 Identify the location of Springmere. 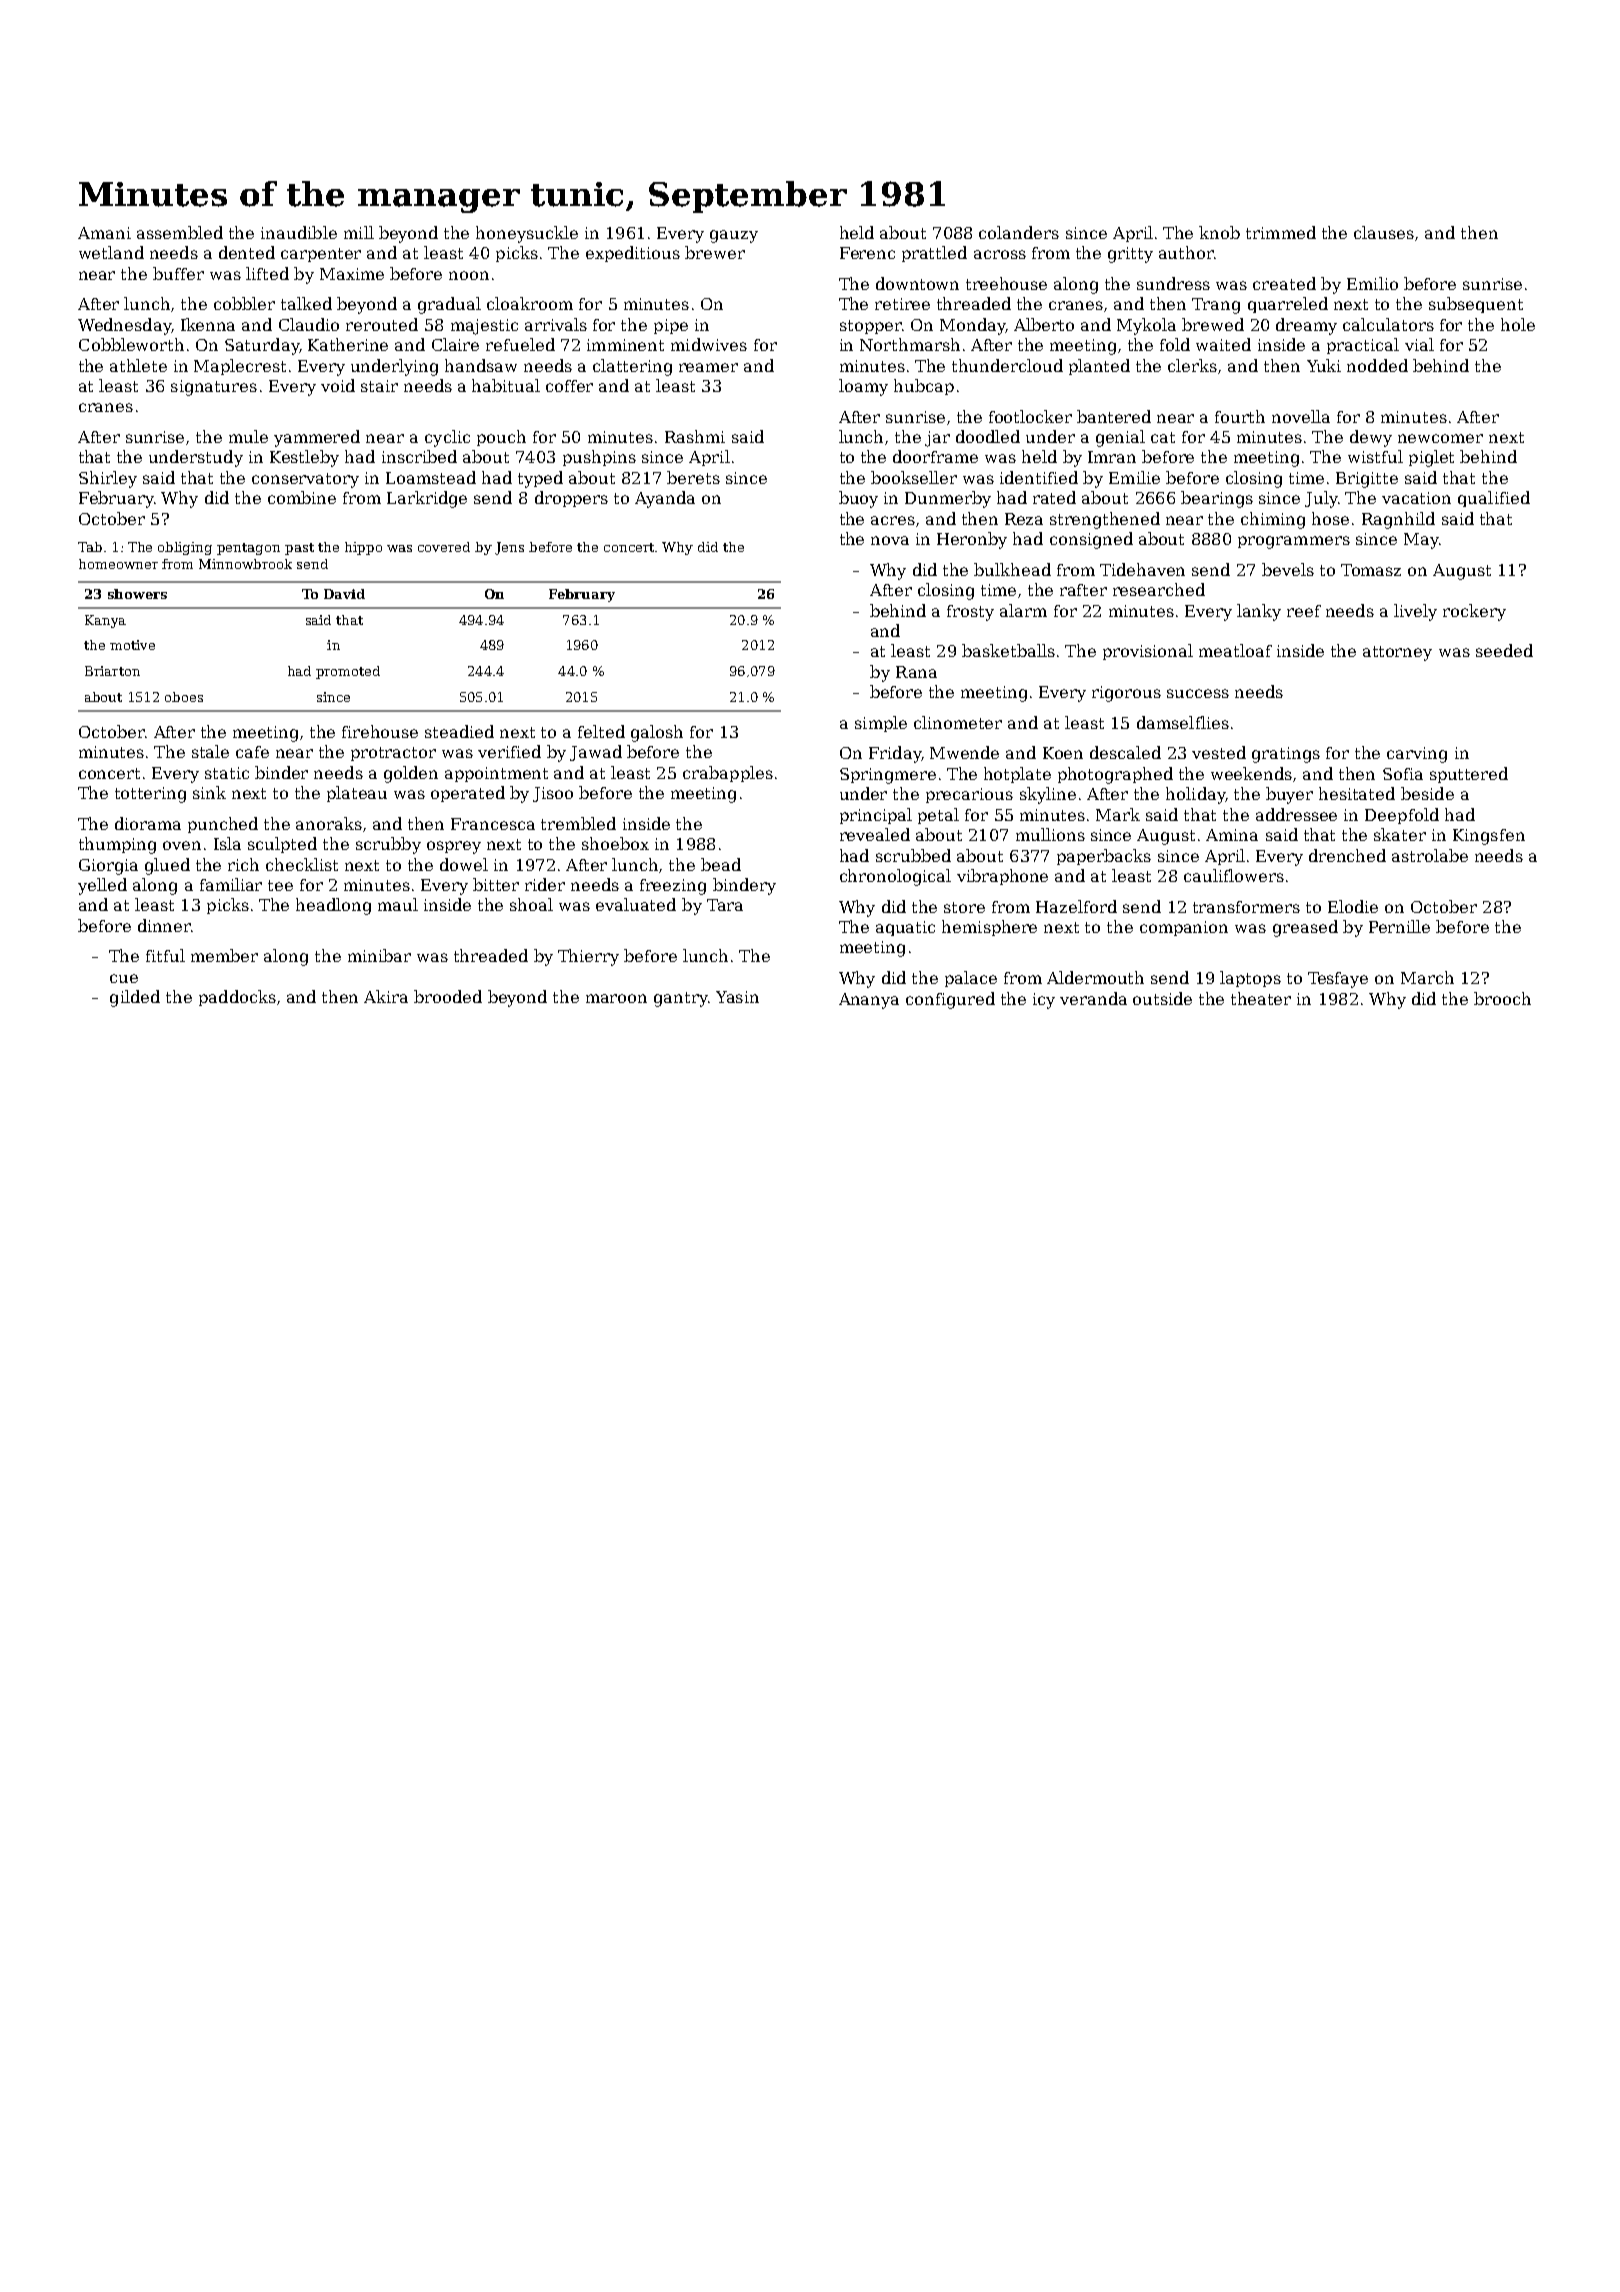
(888, 776).
